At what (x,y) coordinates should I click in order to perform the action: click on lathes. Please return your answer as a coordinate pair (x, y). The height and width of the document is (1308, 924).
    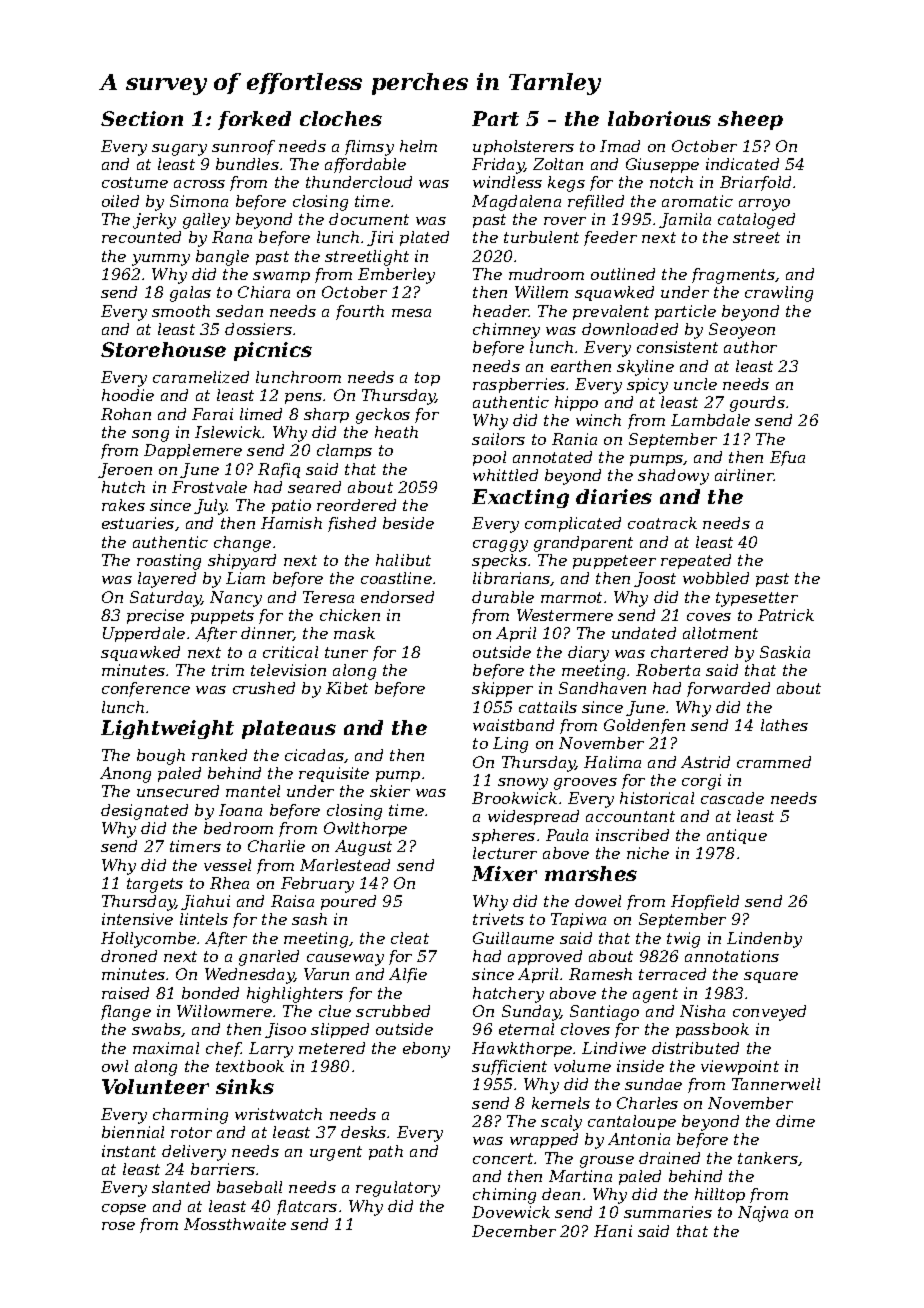
    Looking at the image, I should click on (784, 725).
